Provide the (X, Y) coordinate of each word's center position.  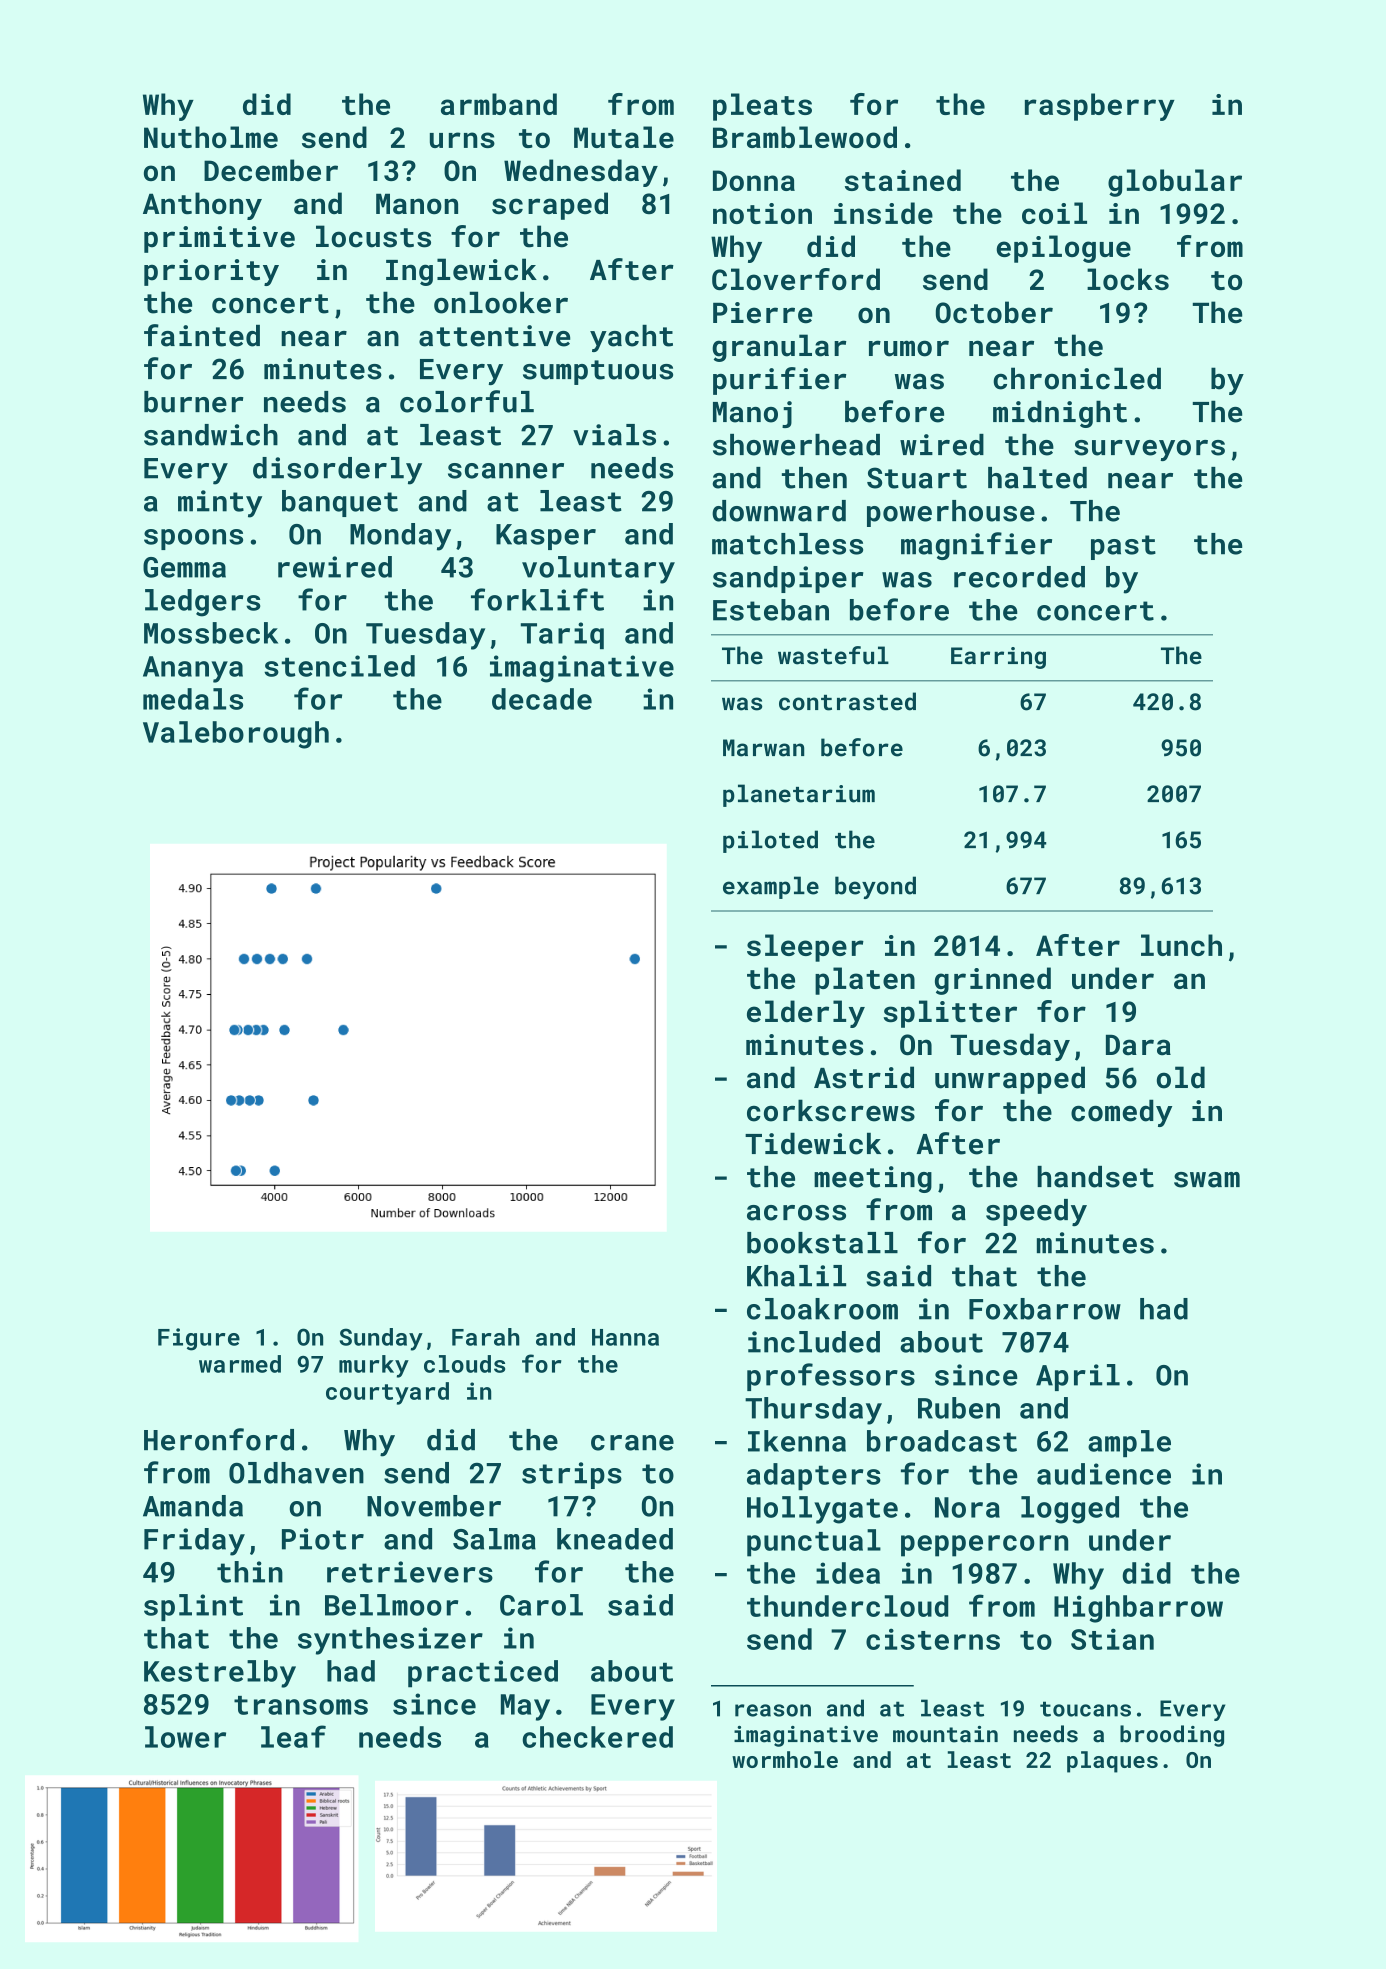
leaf (293, 1736)
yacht (631, 338)
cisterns (933, 1639)
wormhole (785, 1759)
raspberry (1100, 107)
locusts (373, 236)
